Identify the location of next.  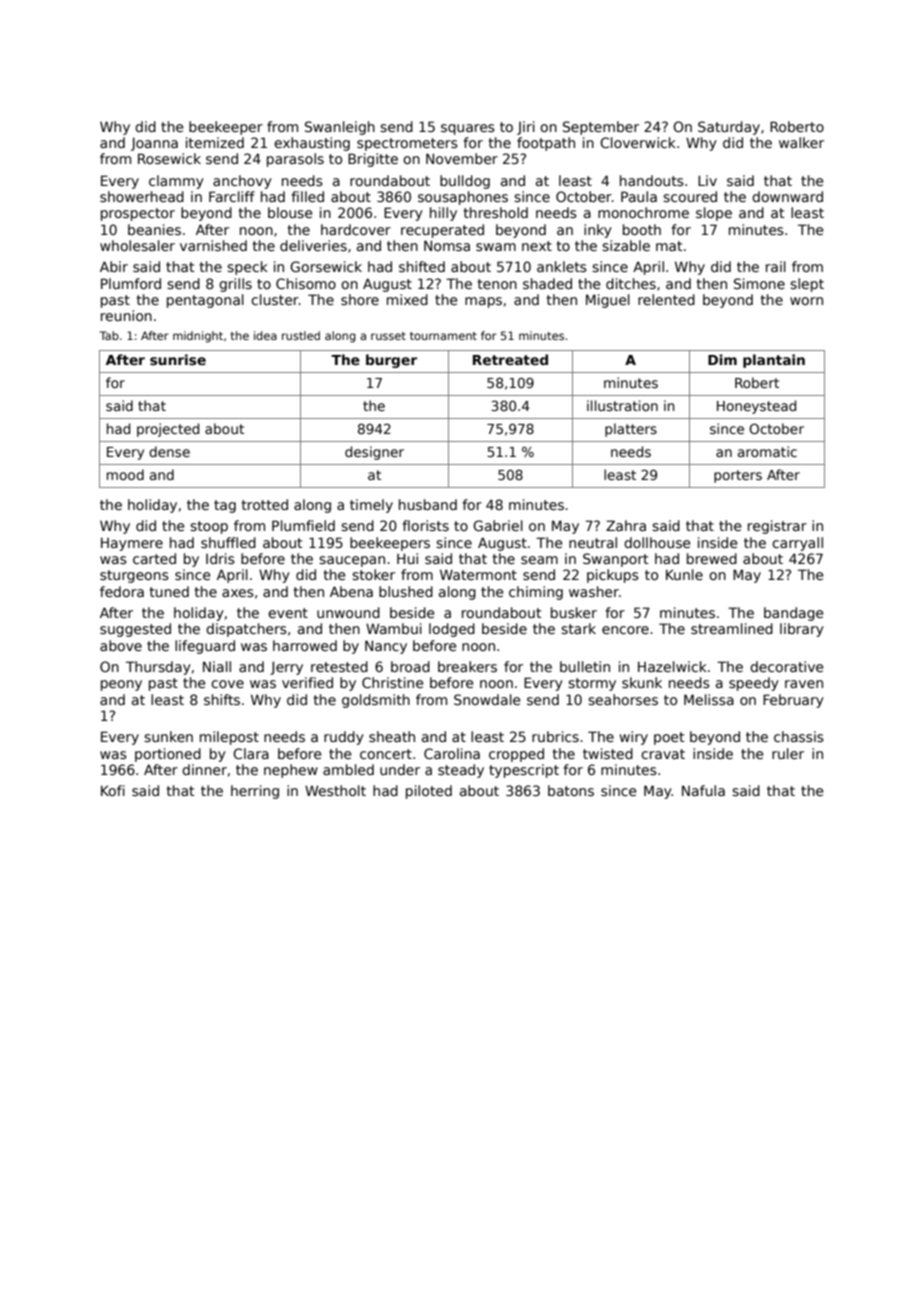
(537, 246).
